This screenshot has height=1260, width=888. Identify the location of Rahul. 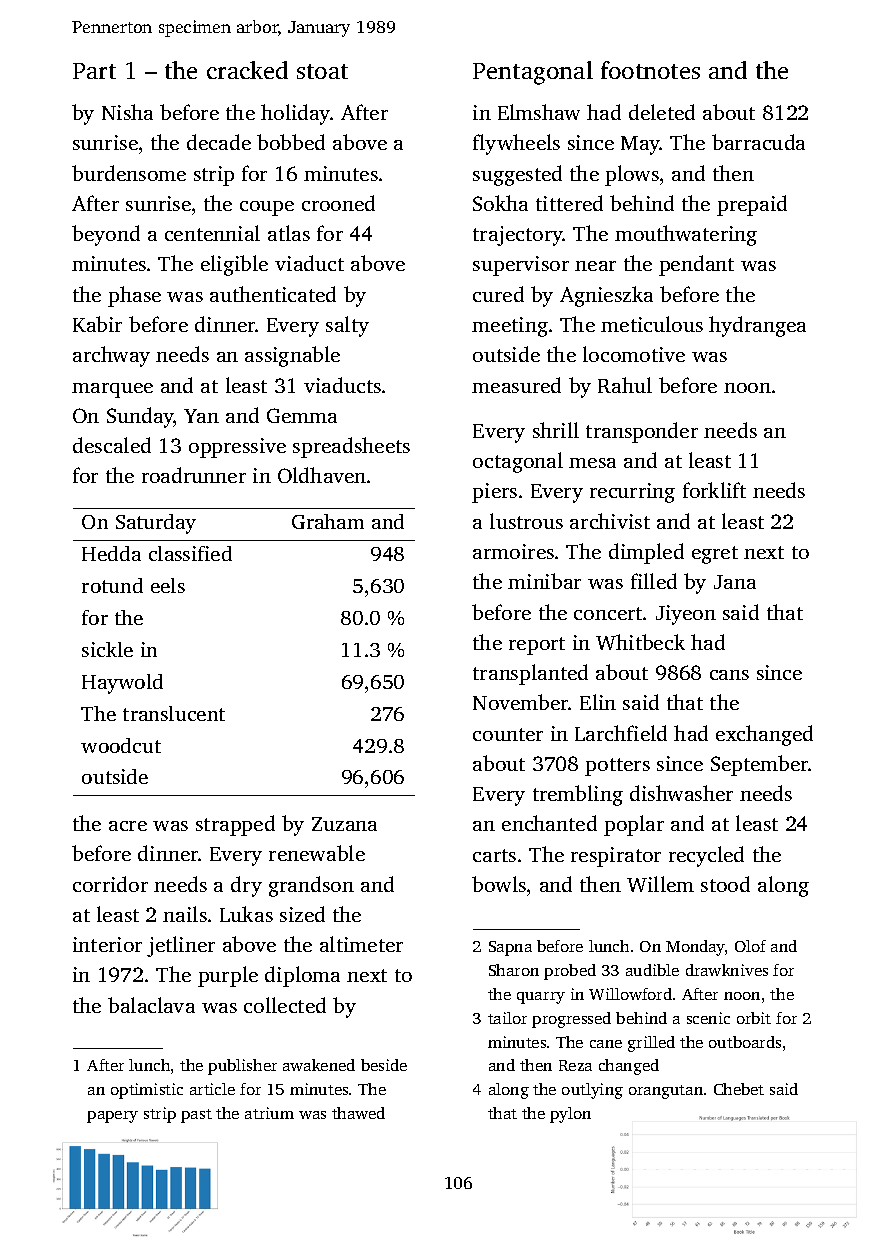
(625, 385).
